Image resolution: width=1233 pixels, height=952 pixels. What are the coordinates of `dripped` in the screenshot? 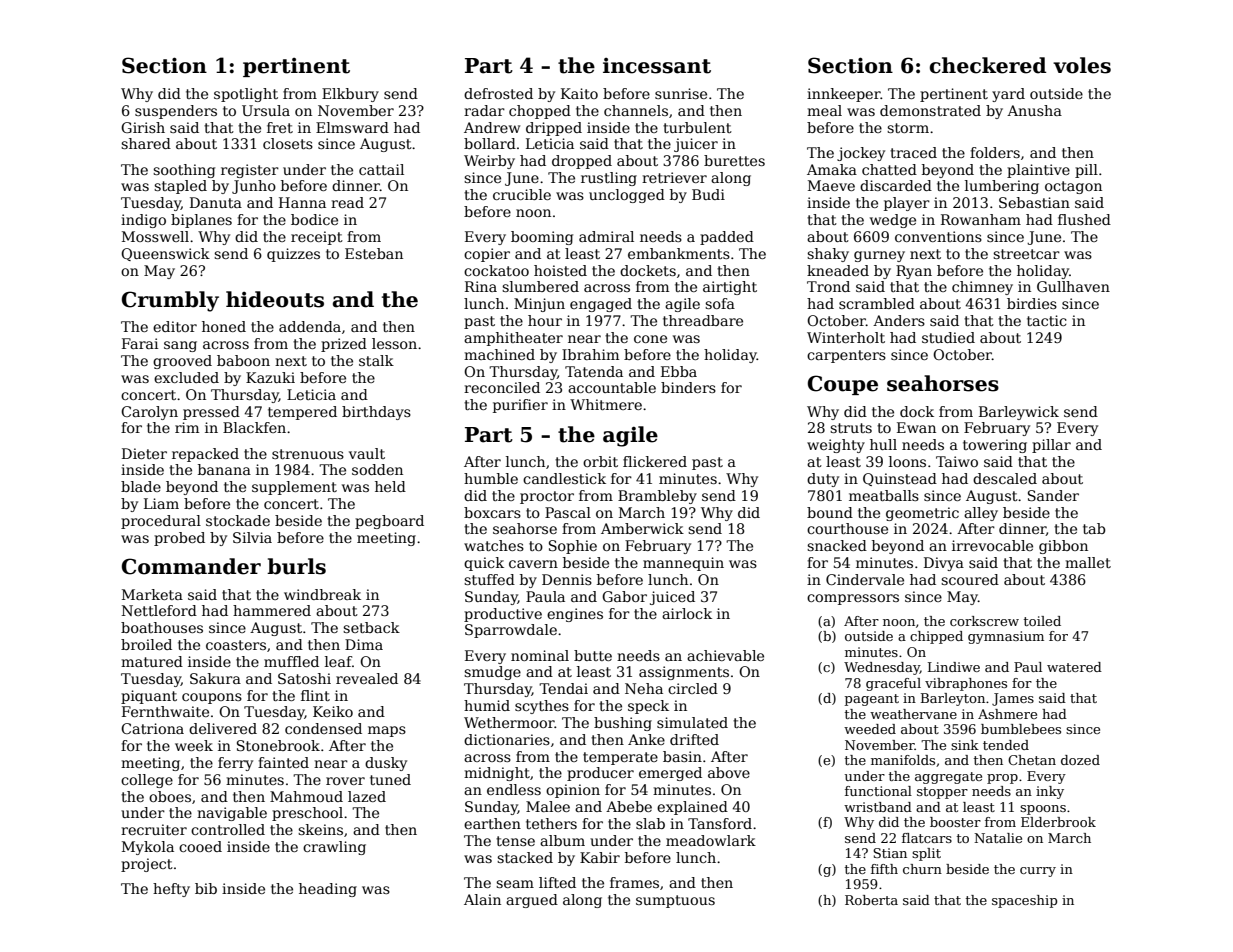 It's located at (554, 129).
